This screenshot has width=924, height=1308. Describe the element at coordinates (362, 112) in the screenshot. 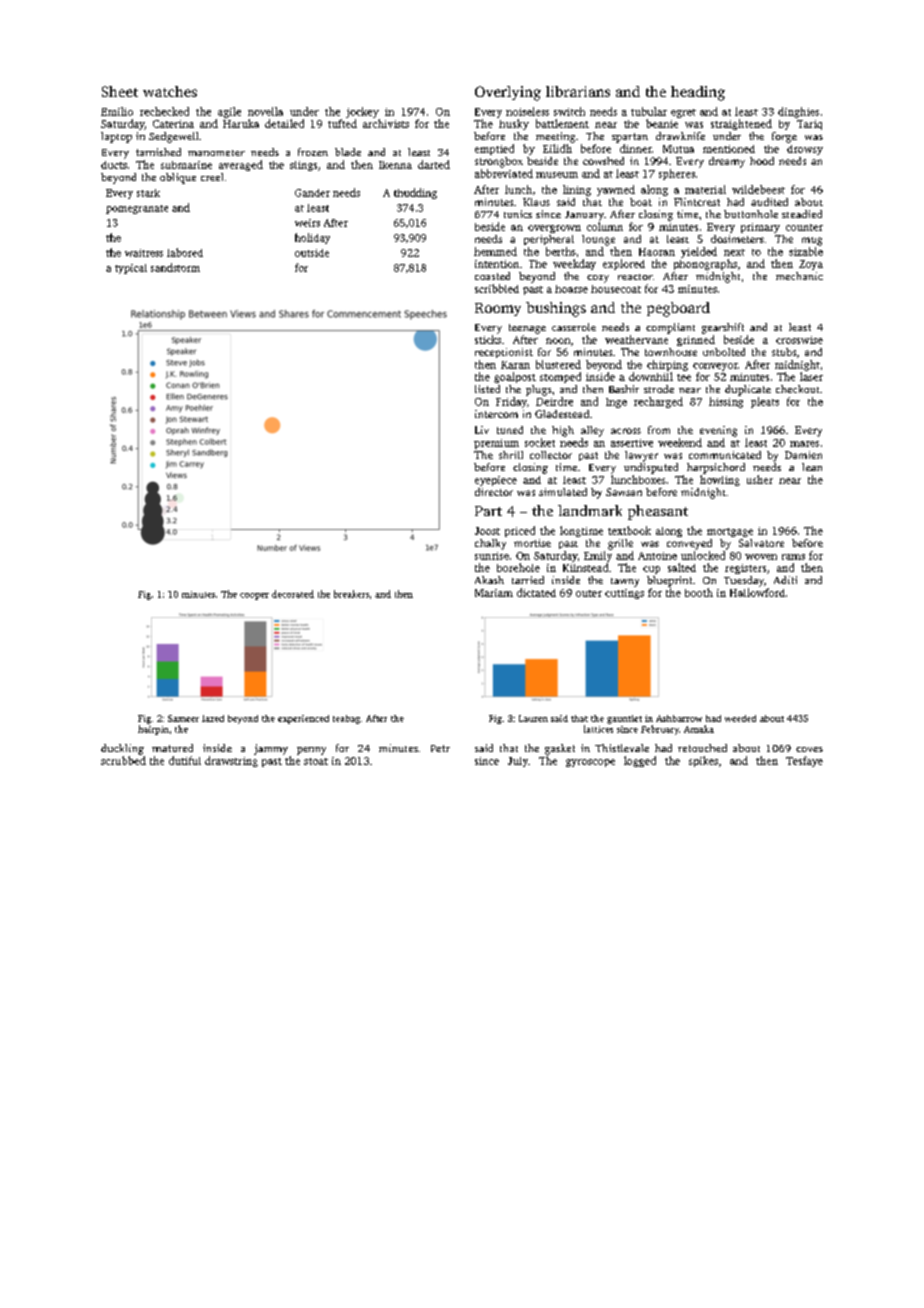

I see `jockey` at that location.
